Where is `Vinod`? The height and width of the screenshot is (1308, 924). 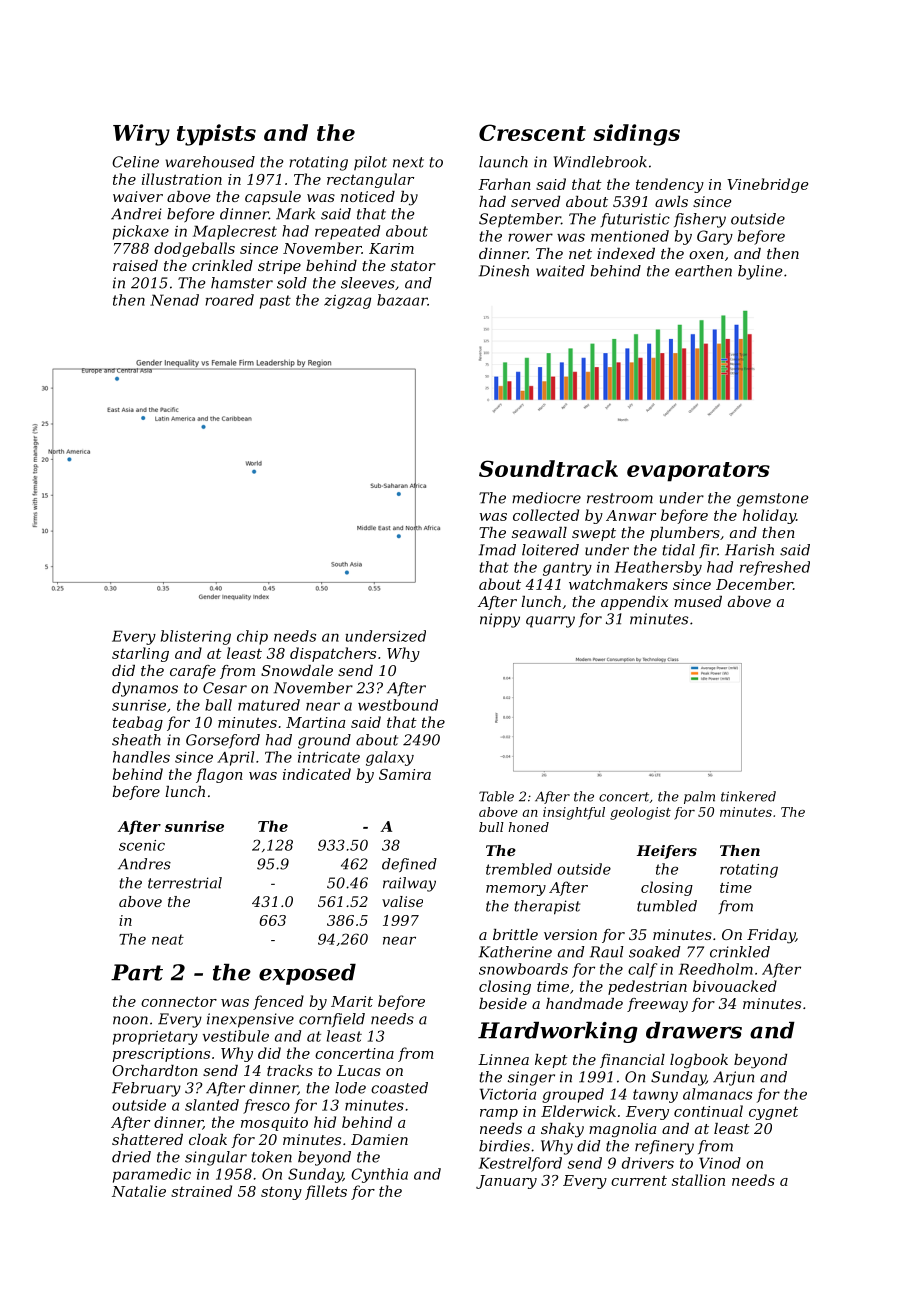 Vinod is located at coordinates (720, 1163).
